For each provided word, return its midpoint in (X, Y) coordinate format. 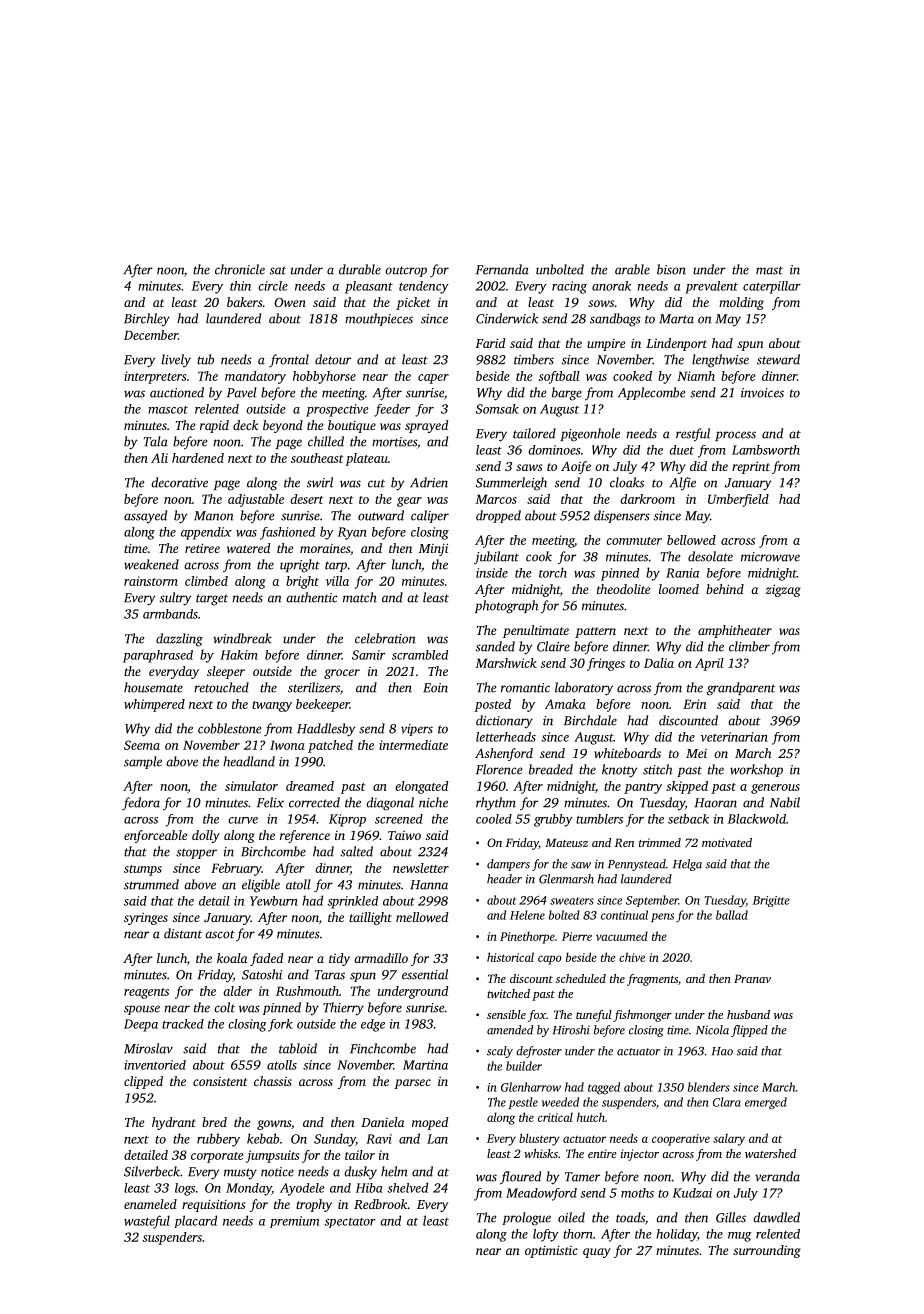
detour (333, 359)
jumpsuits (272, 1156)
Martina (425, 1065)
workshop (756, 770)
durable (360, 269)
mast (769, 270)
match (360, 597)
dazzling (179, 640)
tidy (339, 959)
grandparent (741, 689)
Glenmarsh (566, 879)
